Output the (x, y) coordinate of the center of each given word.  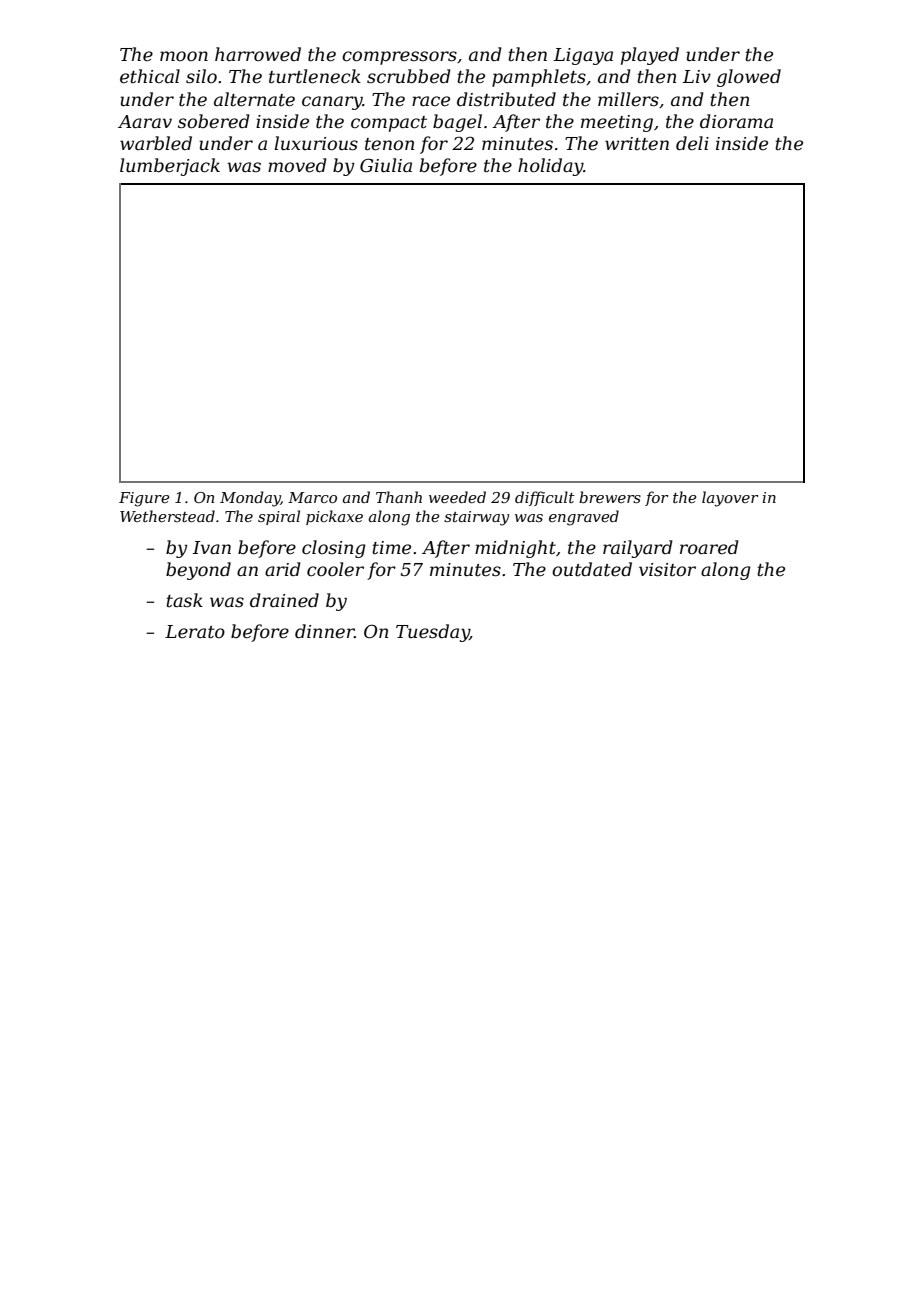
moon (184, 56)
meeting (617, 123)
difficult (545, 498)
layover (730, 499)
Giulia (386, 165)
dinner (325, 631)
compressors (399, 58)
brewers (610, 497)
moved (297, 165)
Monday (250, 499)
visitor (667, 570)
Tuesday (433, 633)
